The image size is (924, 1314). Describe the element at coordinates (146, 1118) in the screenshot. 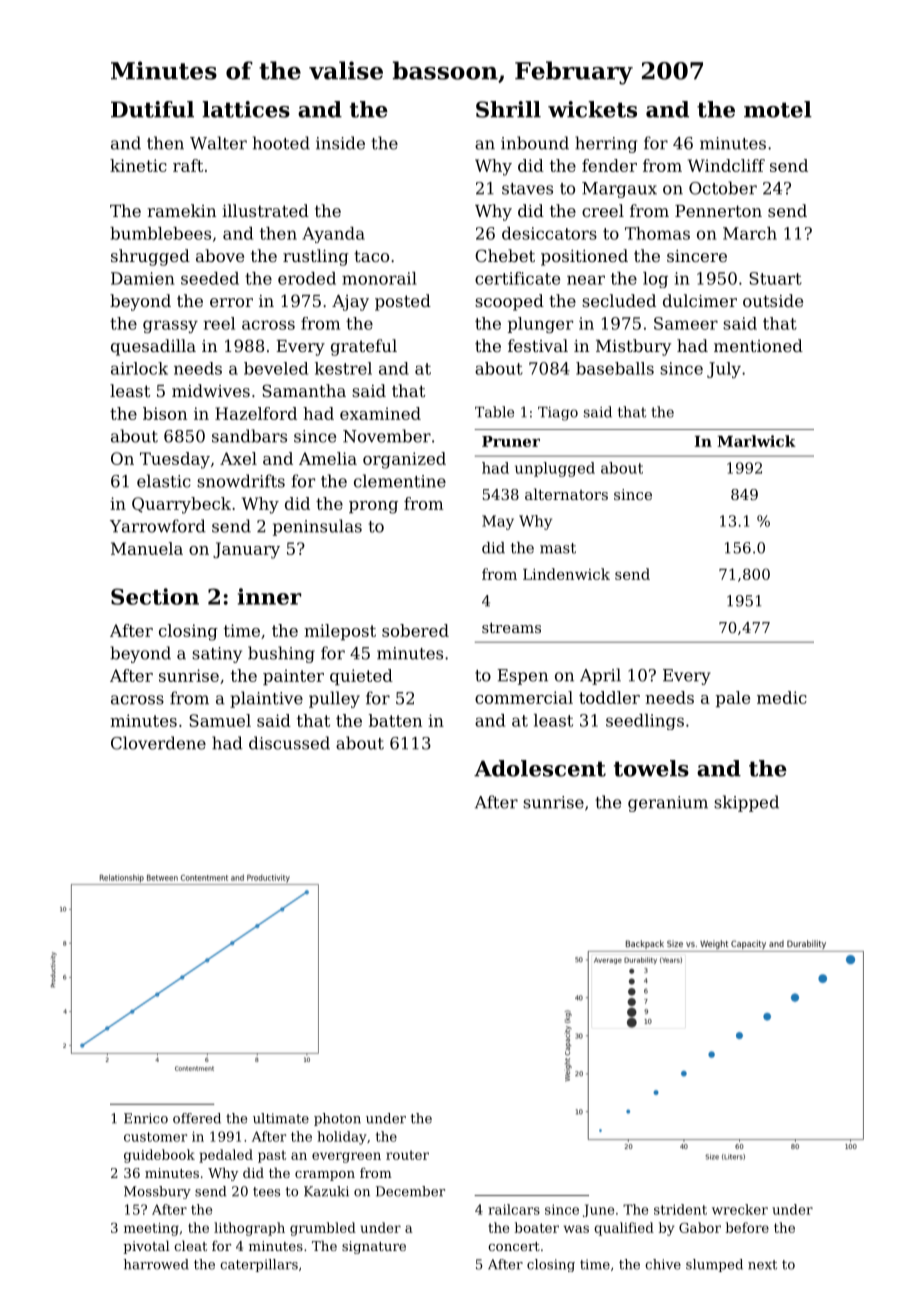

I see `Enrico` at that location.
